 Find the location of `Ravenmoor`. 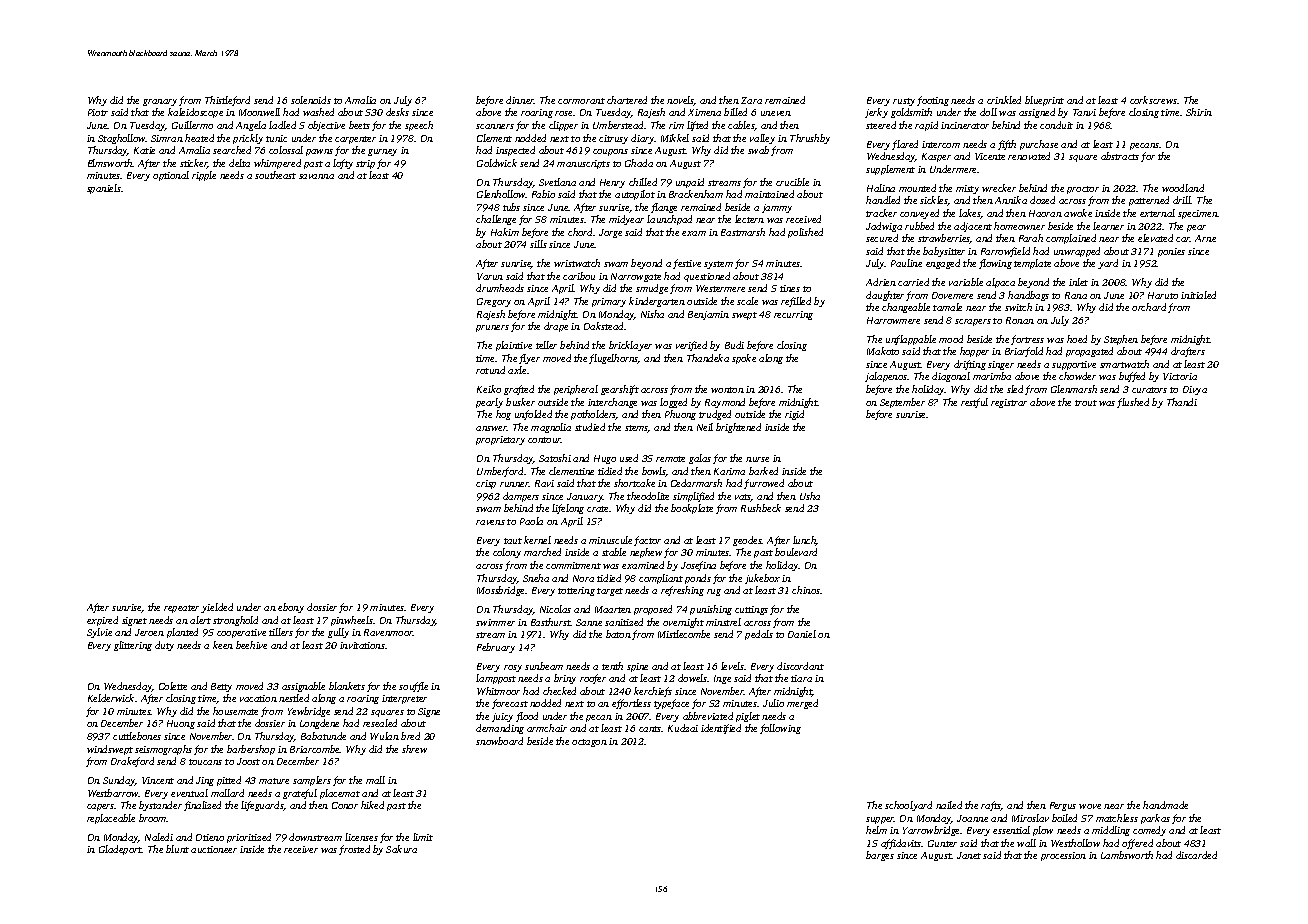

Ravenmoor is located at coordinates (388, 632).
